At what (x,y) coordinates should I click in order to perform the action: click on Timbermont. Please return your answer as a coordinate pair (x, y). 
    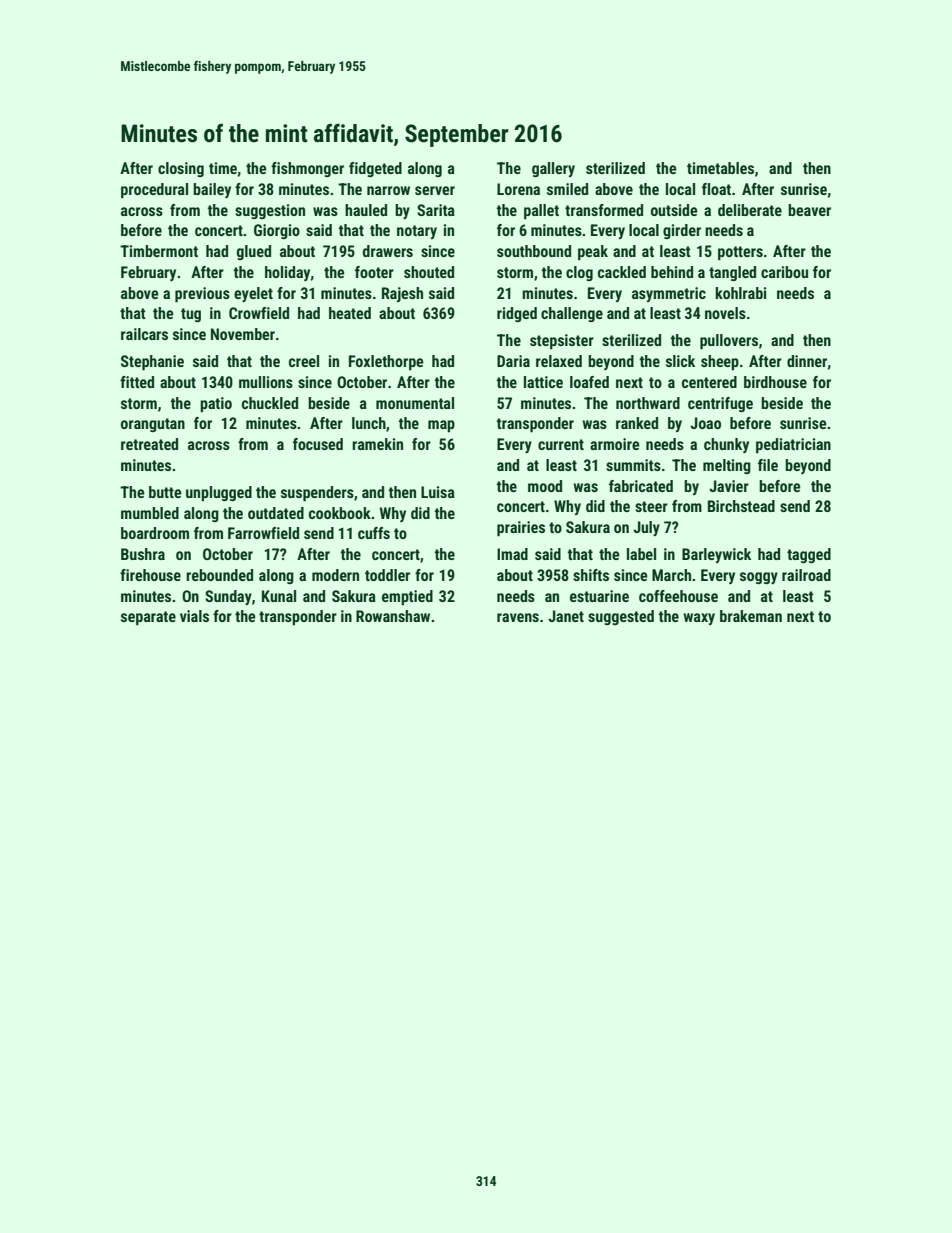
    Looking at the image, I should click on (159, 251).
